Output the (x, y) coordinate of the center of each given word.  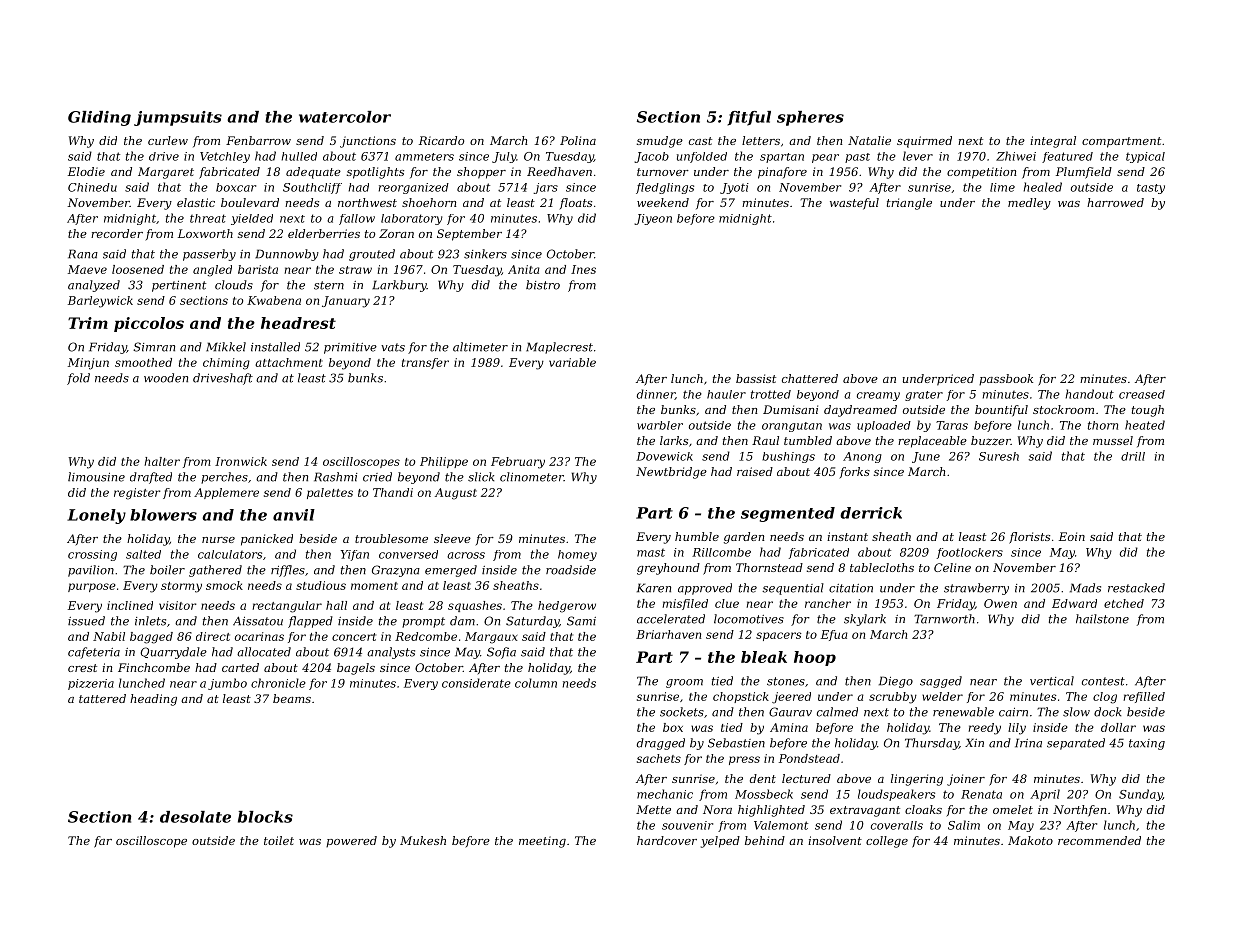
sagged (941, 682)
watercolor (345, 117)
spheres (810, 118)
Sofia (501, 653)
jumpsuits (178, 118)
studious (321, 585)
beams (292, 698)
